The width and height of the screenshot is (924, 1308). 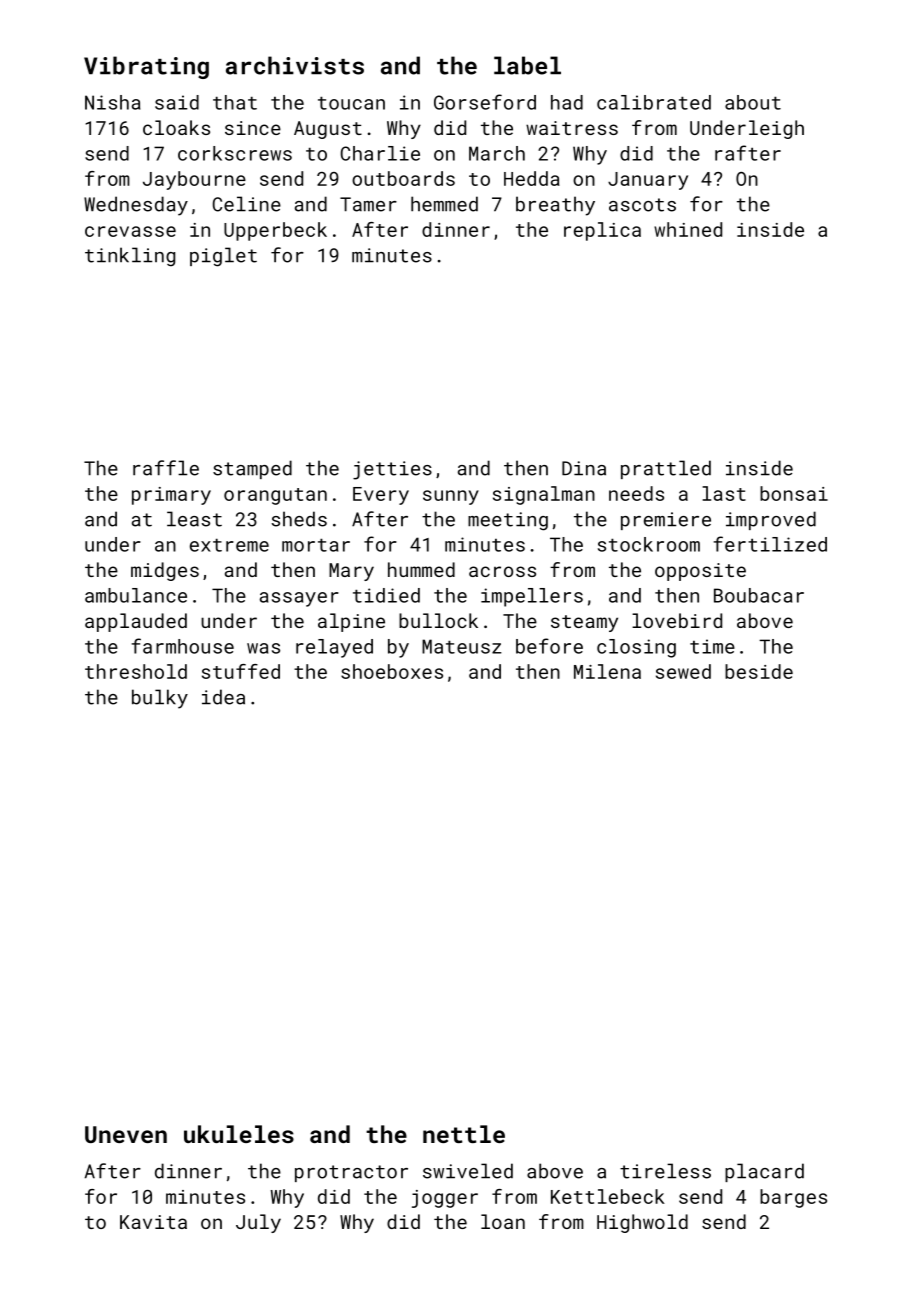 What do you see at coordinates (794, 493) in the screenshot?
I see `bonsai` at bounding box center [794, 493].
